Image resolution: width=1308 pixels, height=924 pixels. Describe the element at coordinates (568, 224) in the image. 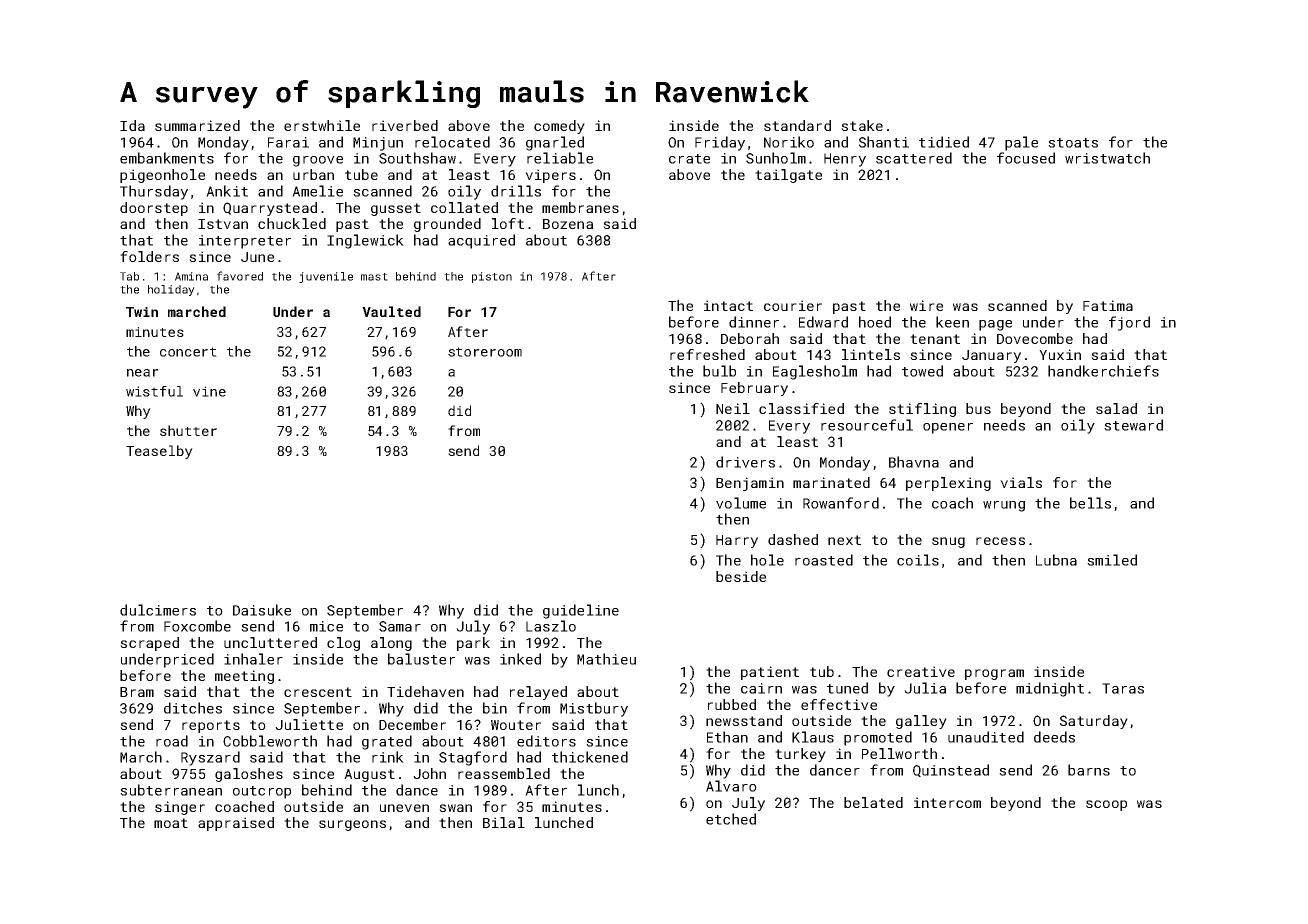

I see `Bozena` at that location.
